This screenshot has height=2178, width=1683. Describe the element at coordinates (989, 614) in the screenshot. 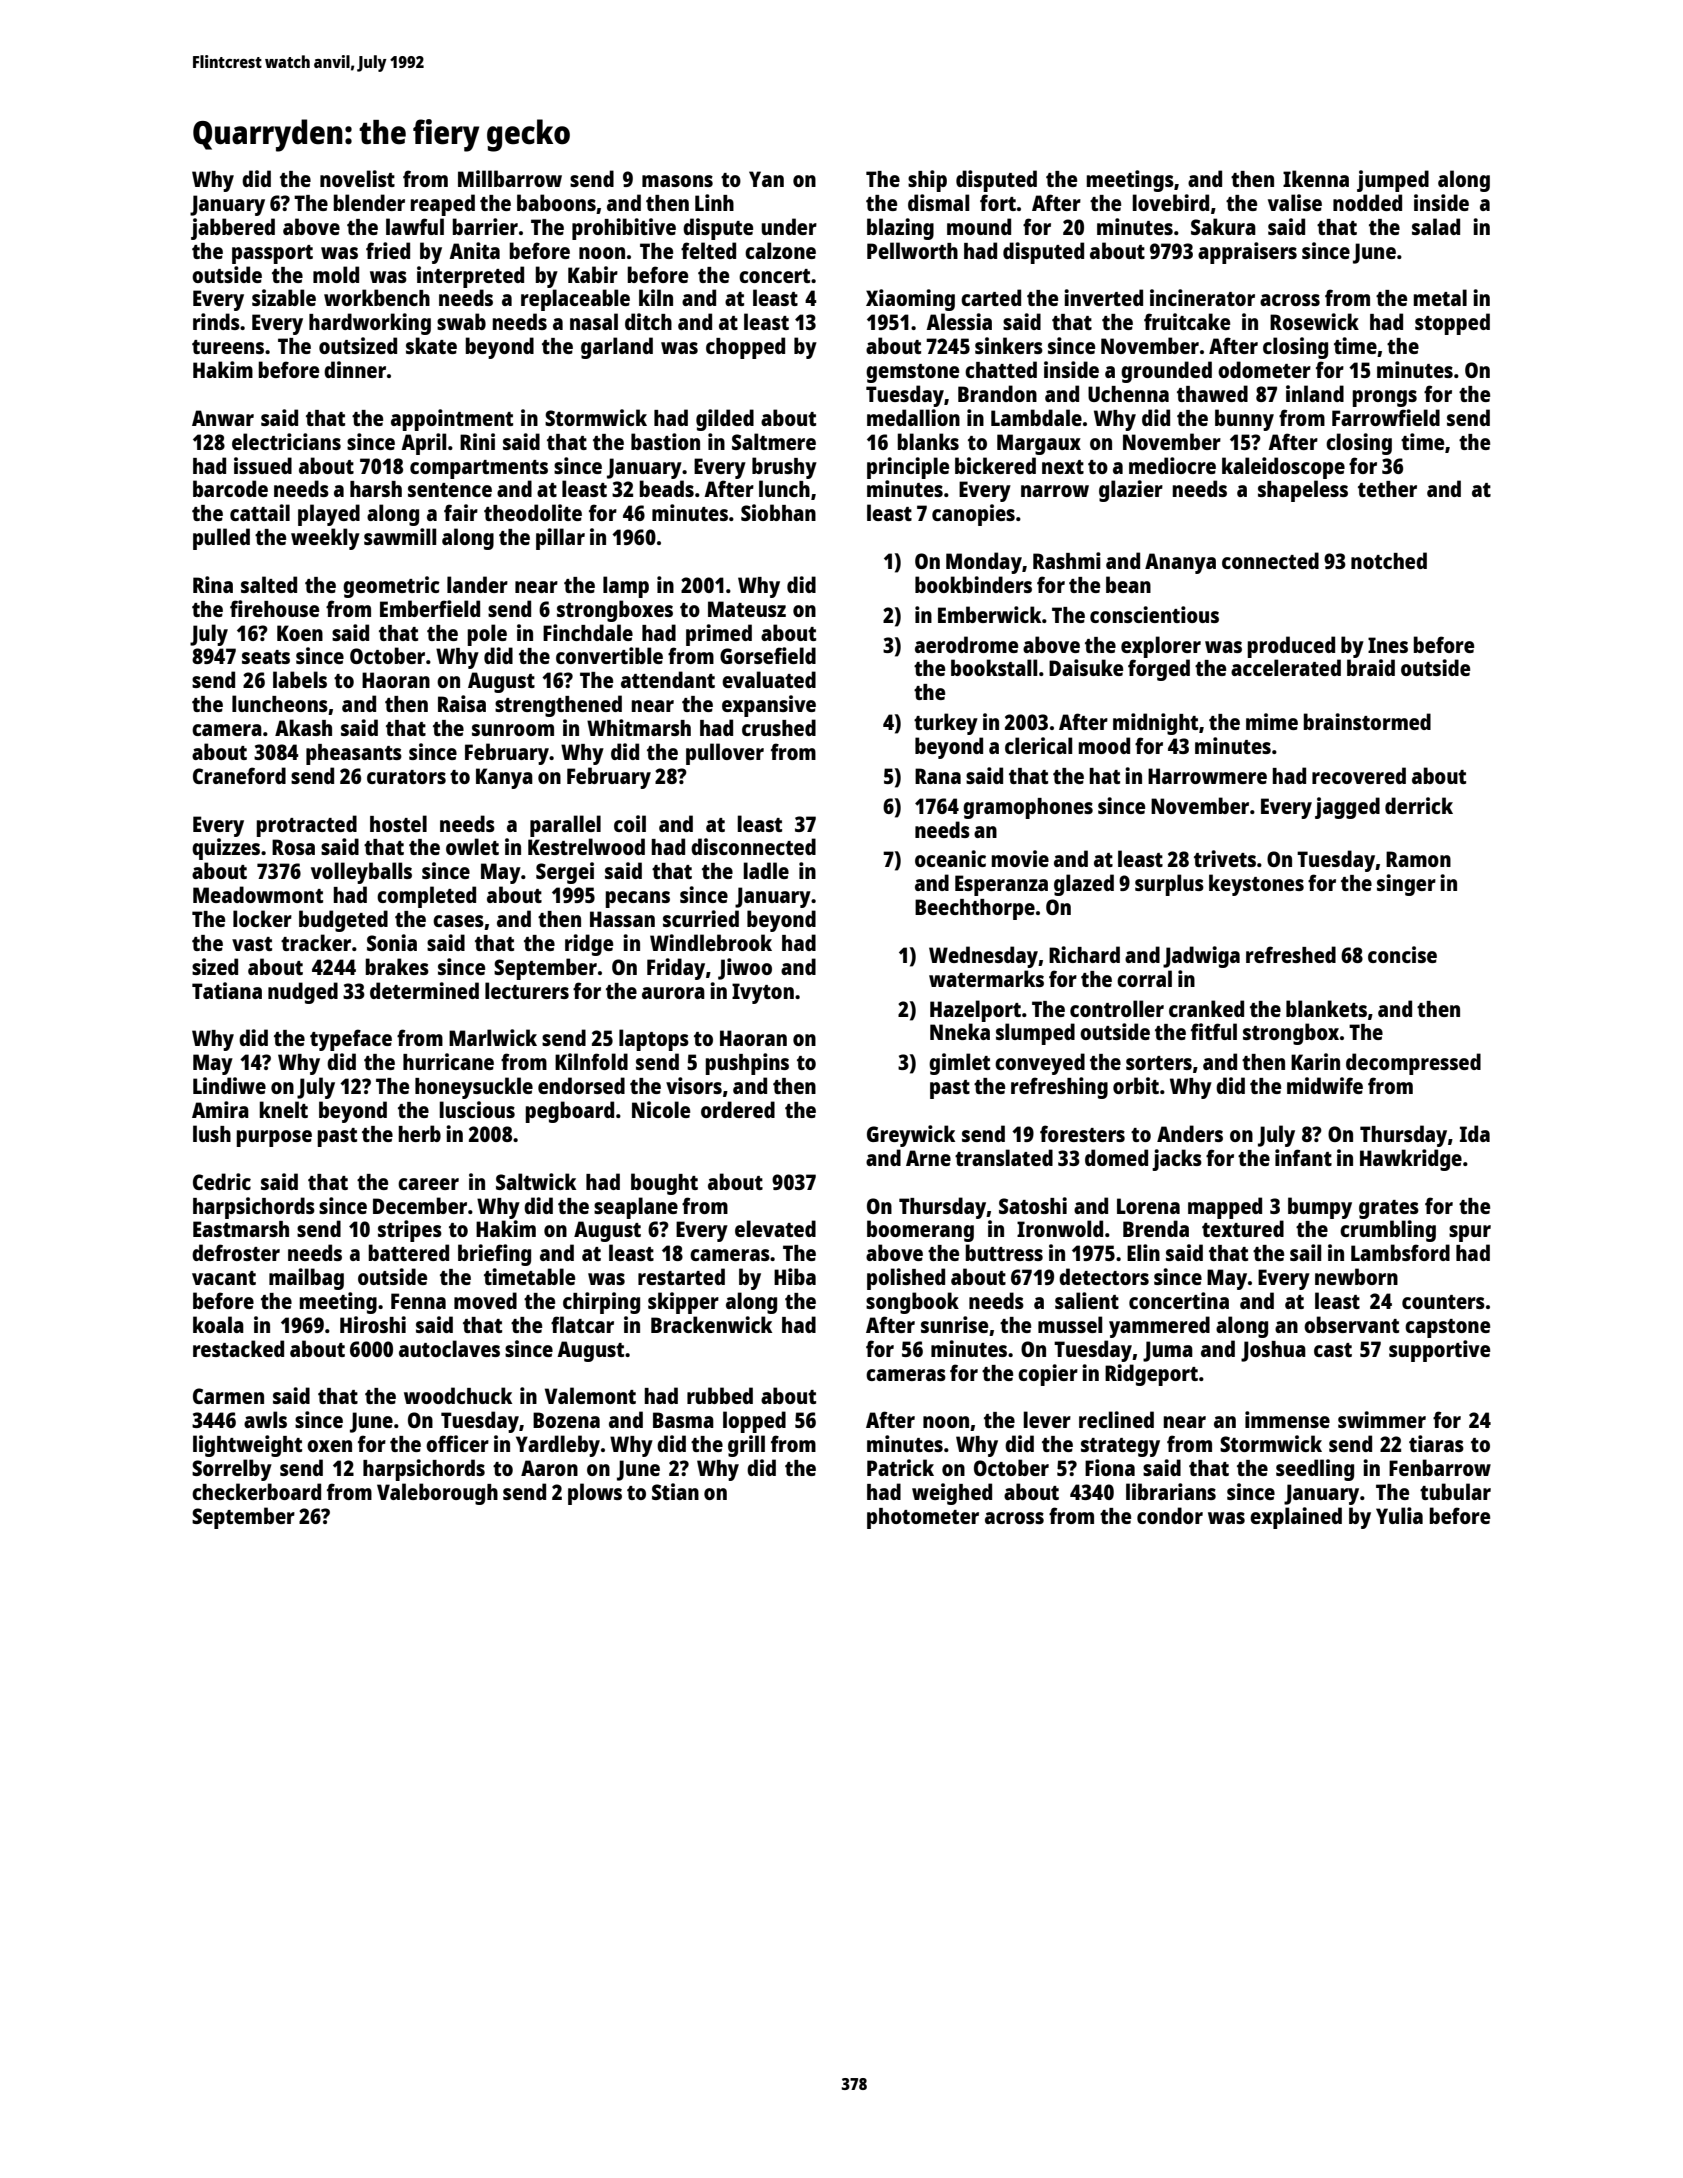

I see `Emberwick` at that location.
